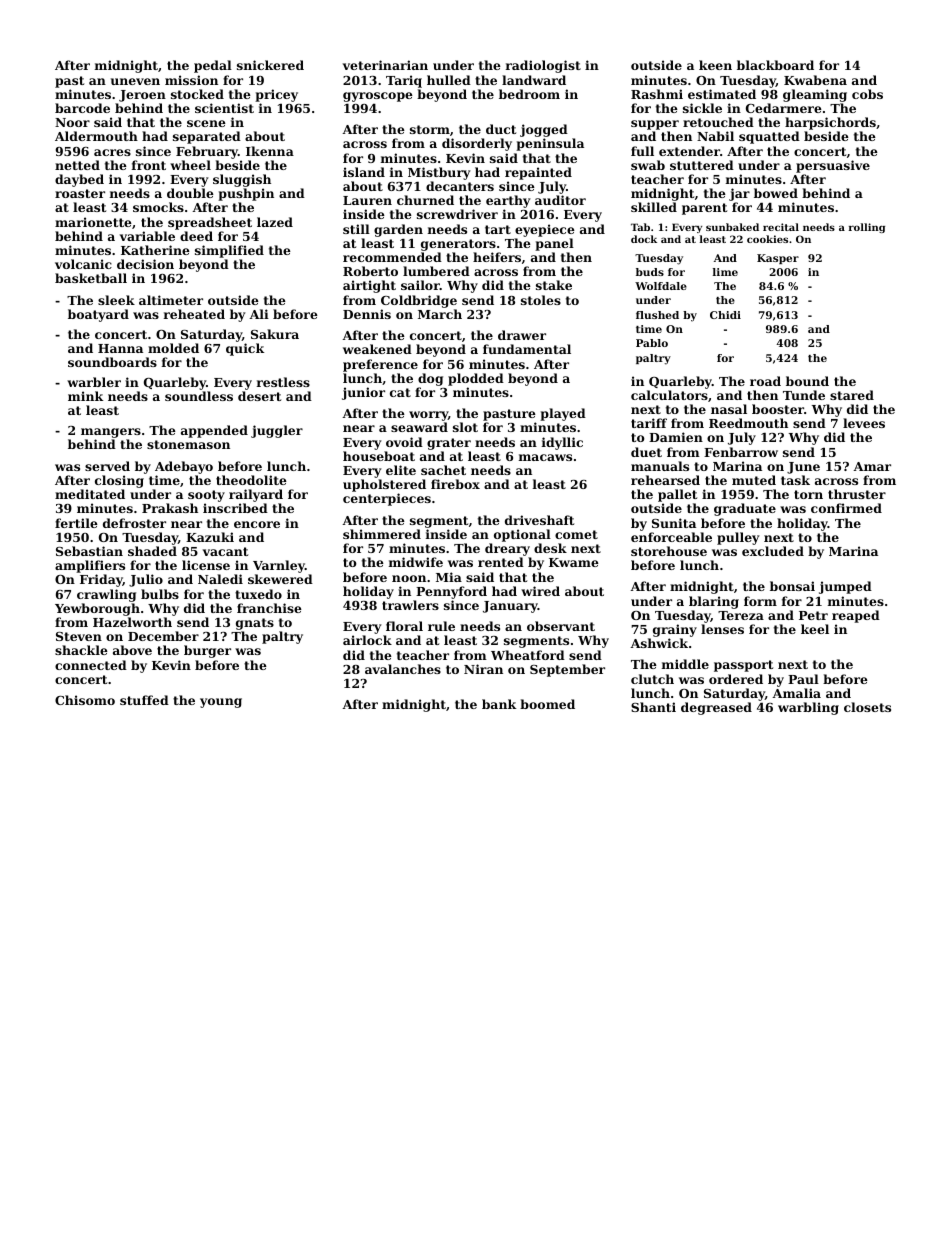 This document has width=952, height=1233. What do you see at coordinates (833, 166) in the document?
I see `persuasive` at bounding box center [833, 166].
